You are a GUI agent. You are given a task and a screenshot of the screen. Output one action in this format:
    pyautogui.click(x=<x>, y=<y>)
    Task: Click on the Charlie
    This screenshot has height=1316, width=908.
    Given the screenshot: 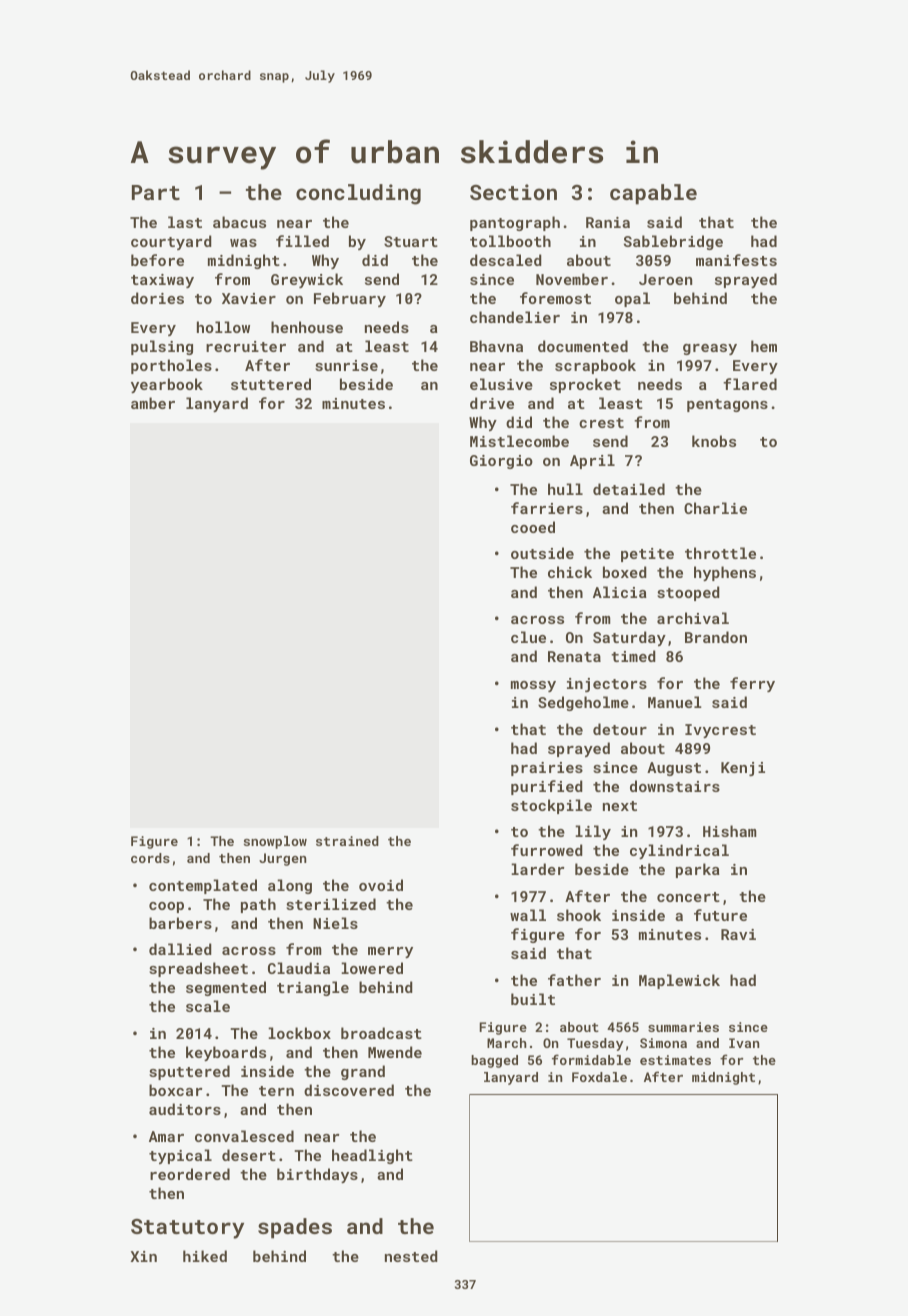 What is the action you would take?
    pyautogui.click(x=715, y=508)
